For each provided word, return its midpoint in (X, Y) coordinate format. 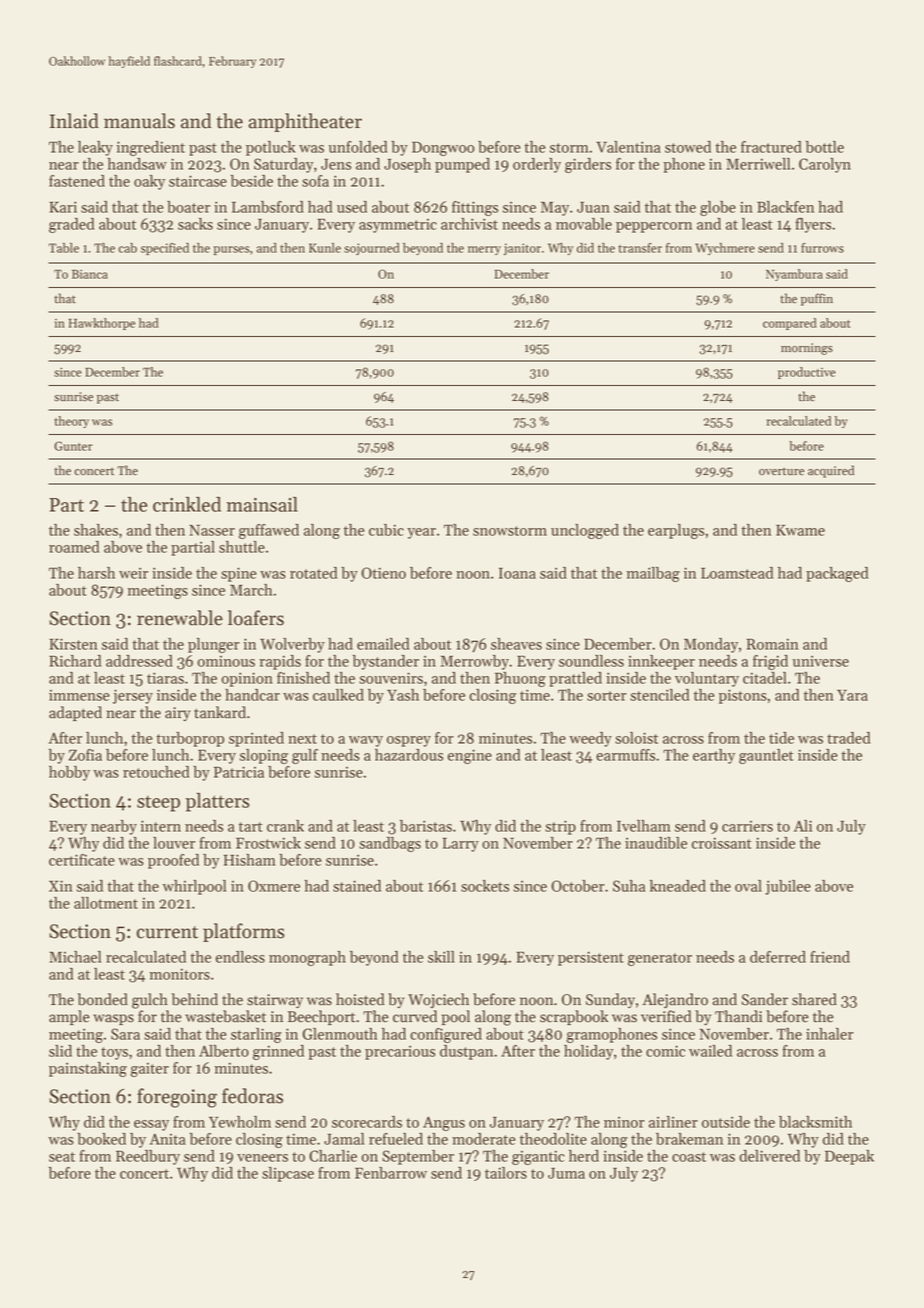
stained (357, 886)
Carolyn (825, 165)
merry (484, 250)
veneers (262, 1158)
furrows (822, 248)
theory (71, 422)
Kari (63, 207)
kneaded (678, 886)
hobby (69, 773)
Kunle (325, 248)
